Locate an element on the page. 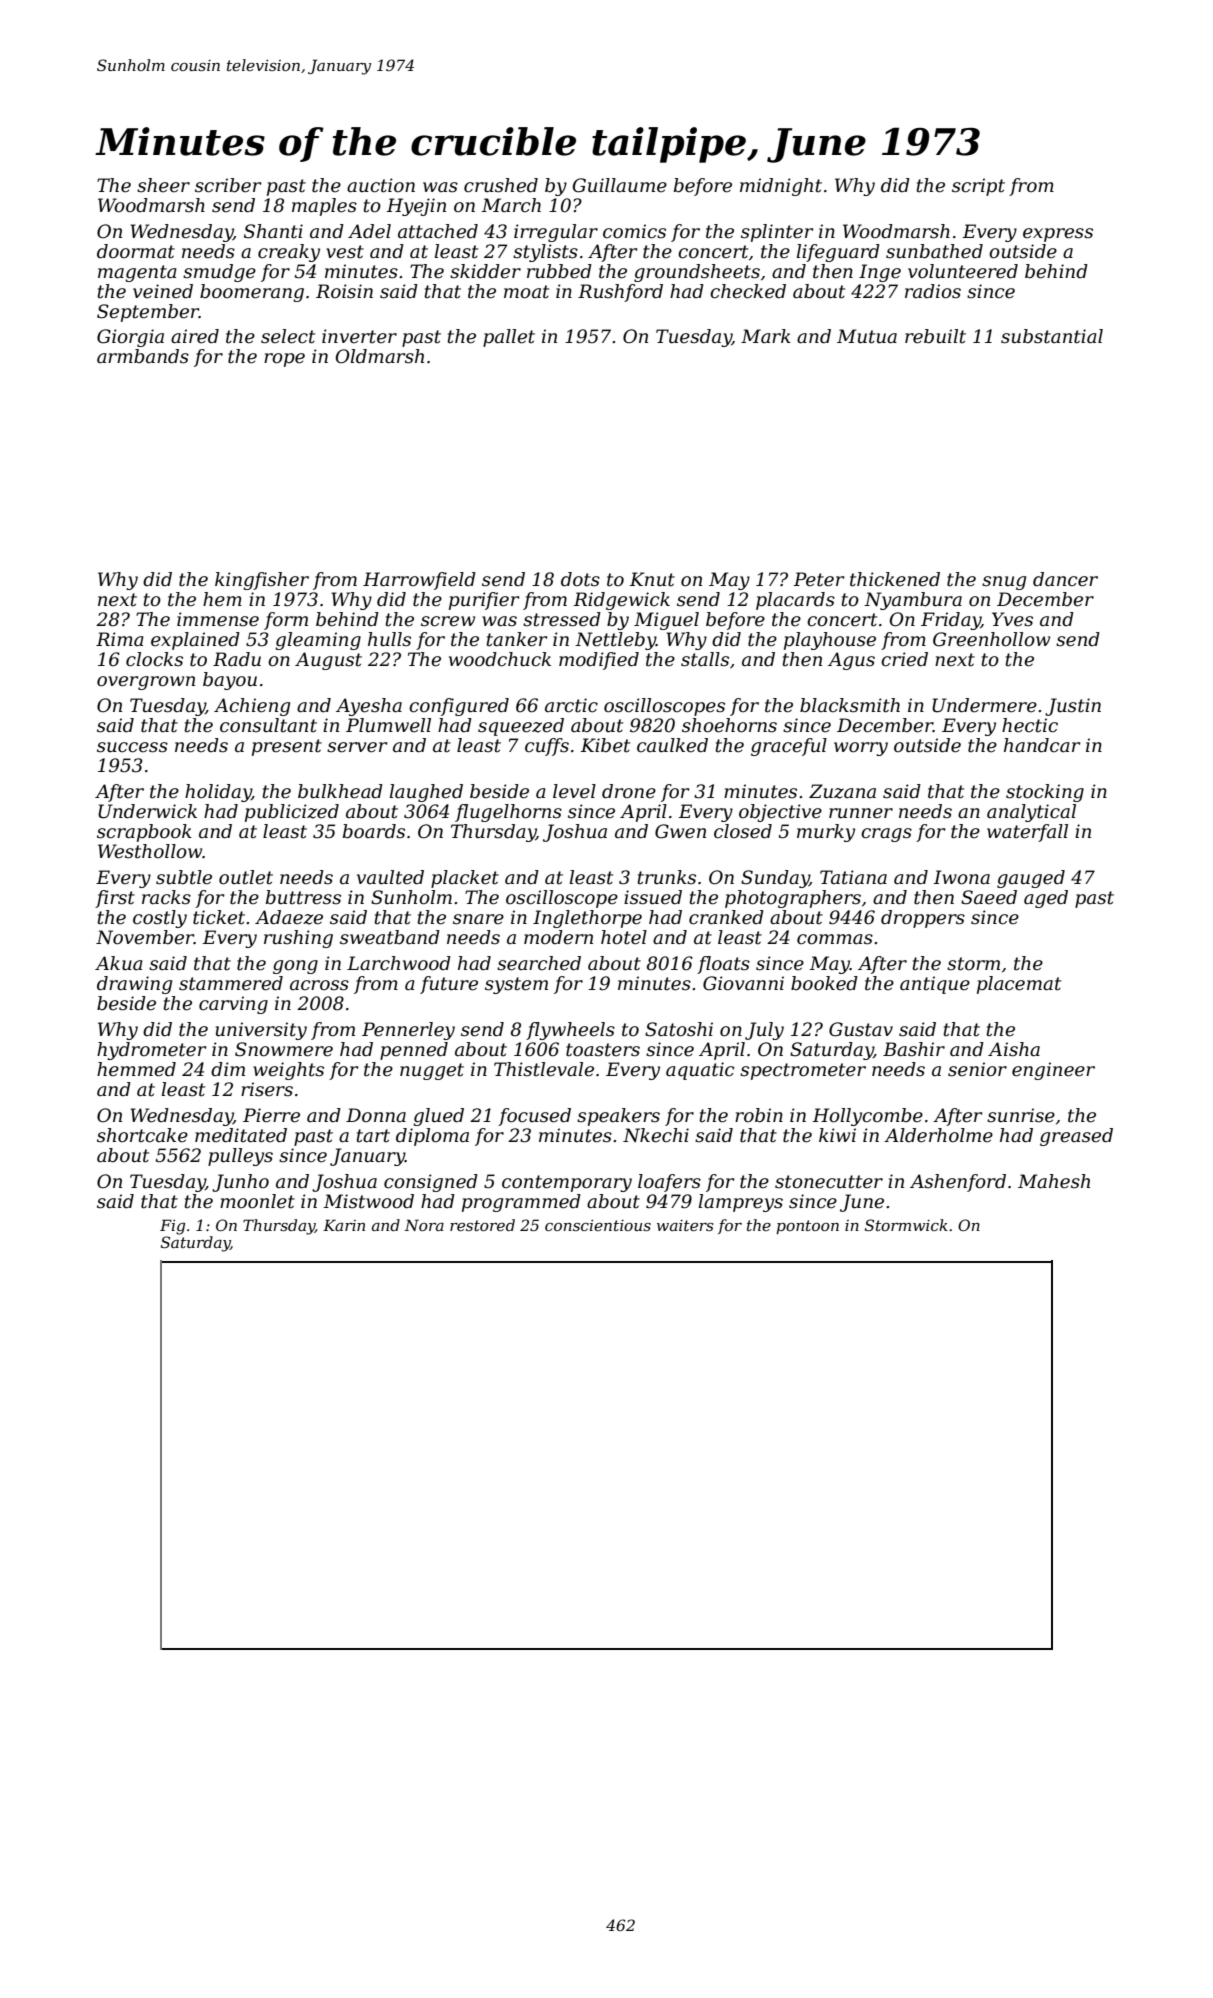 The image size is (1213, 1998). pallet is located at coordinates (509, 338).
